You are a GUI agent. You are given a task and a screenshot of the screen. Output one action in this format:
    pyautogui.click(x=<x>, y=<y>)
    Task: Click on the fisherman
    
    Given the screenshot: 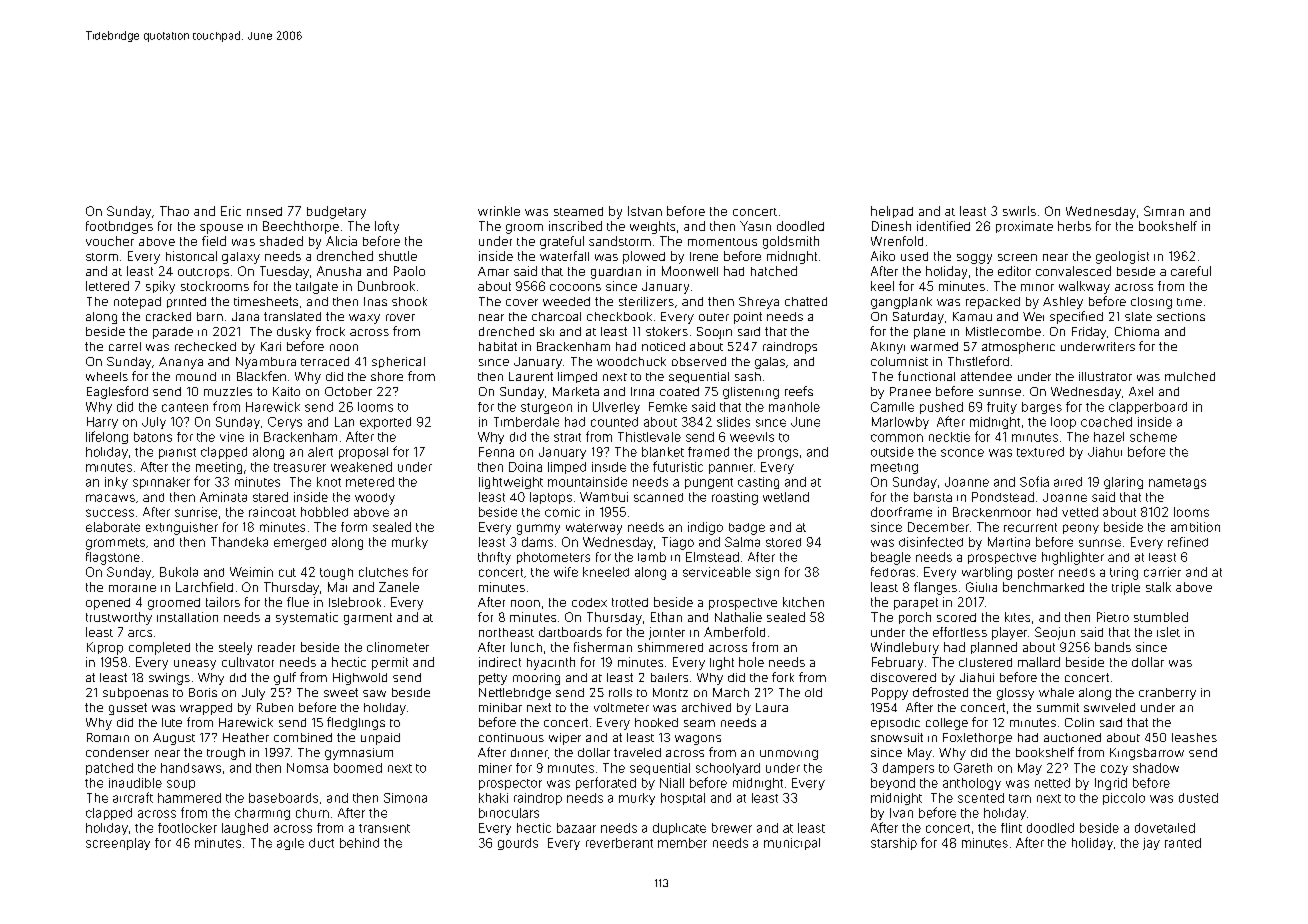 What is the action you would take?
    pyautogui.click(x=603, y=647)
